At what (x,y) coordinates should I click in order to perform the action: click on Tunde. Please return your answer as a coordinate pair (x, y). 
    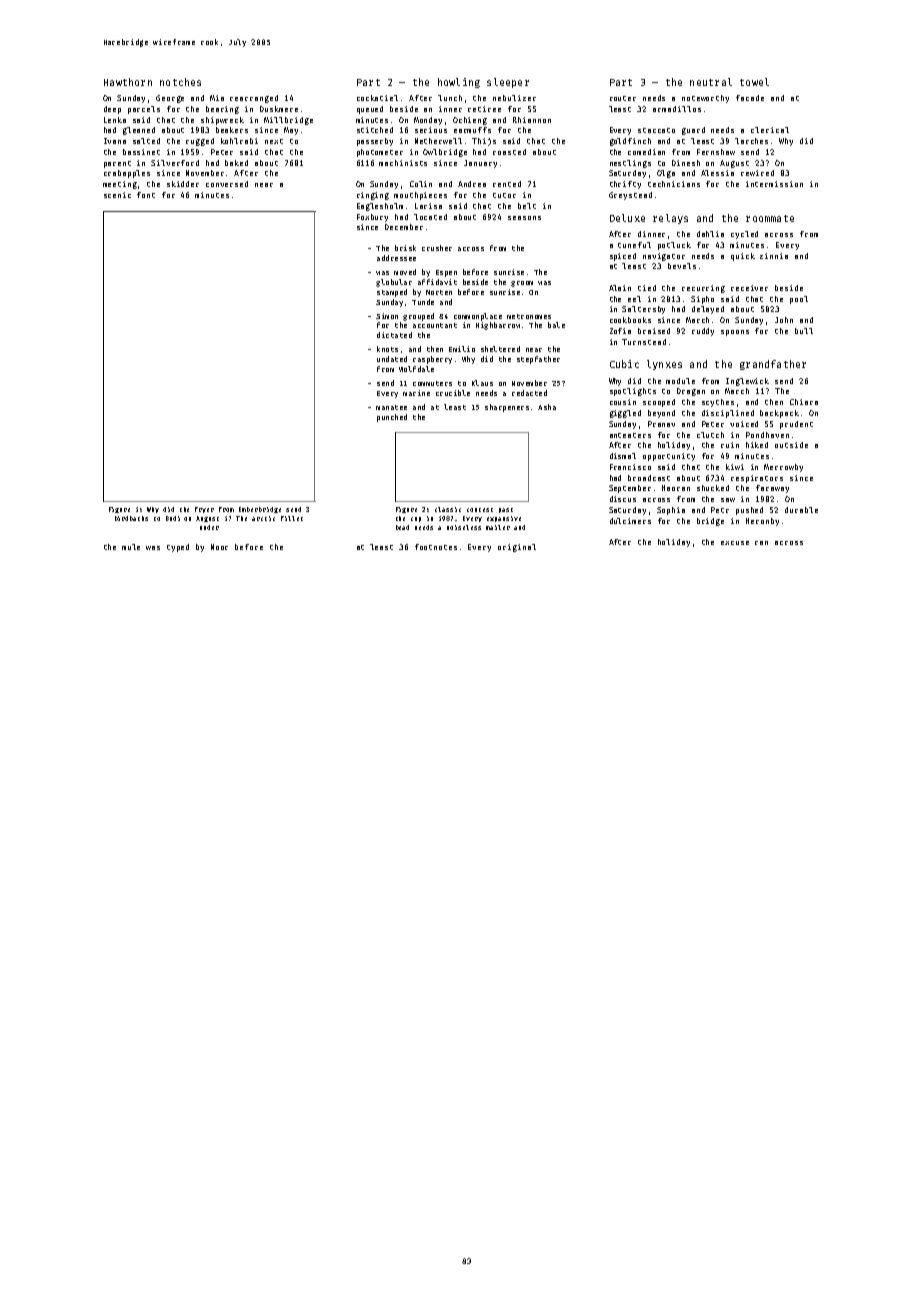
    Looking at the image, I should click on (423, 302).
